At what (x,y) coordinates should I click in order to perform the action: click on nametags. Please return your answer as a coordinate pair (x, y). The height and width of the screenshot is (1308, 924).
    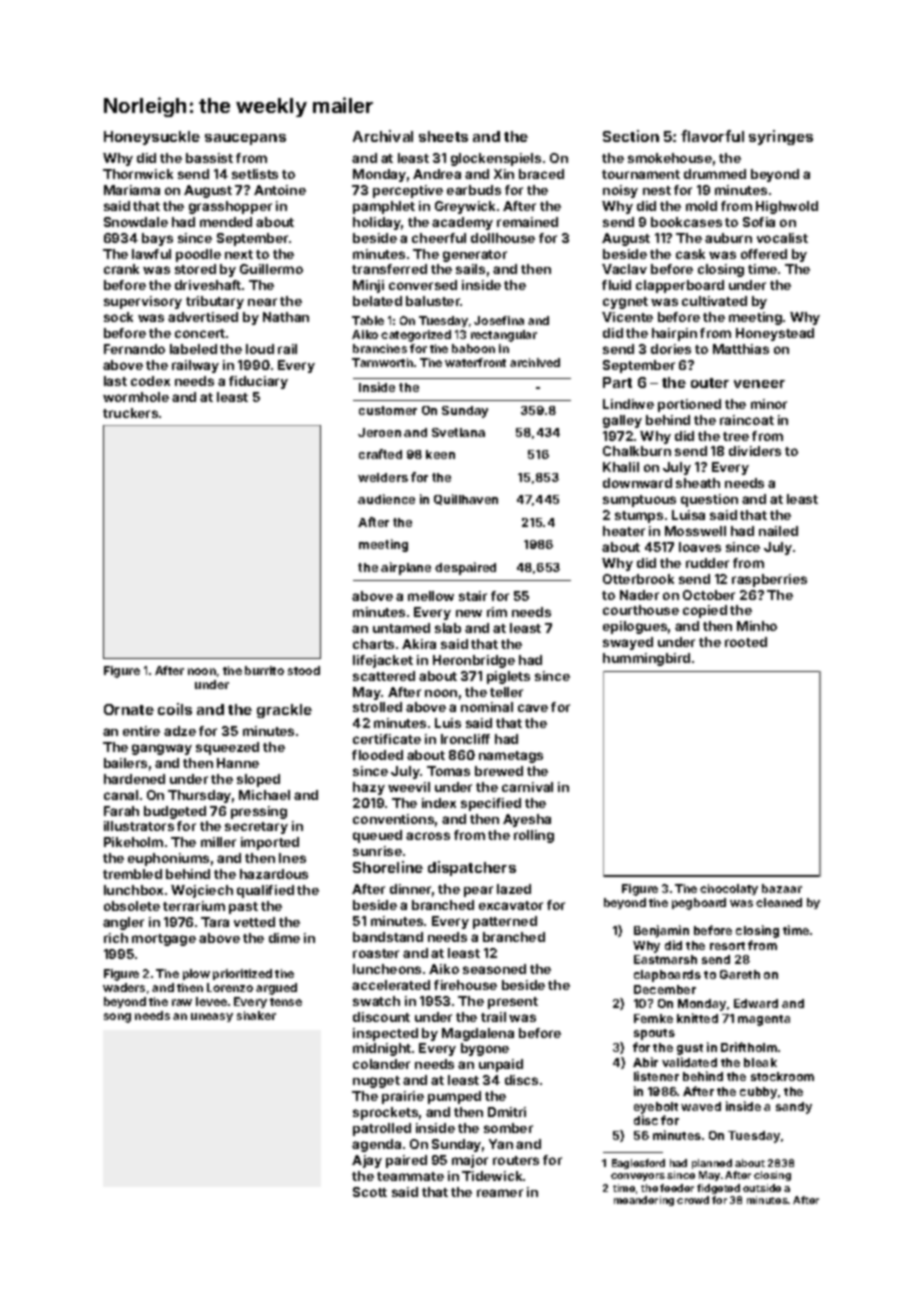
    Looking at the image, I should click on (511, 757).
